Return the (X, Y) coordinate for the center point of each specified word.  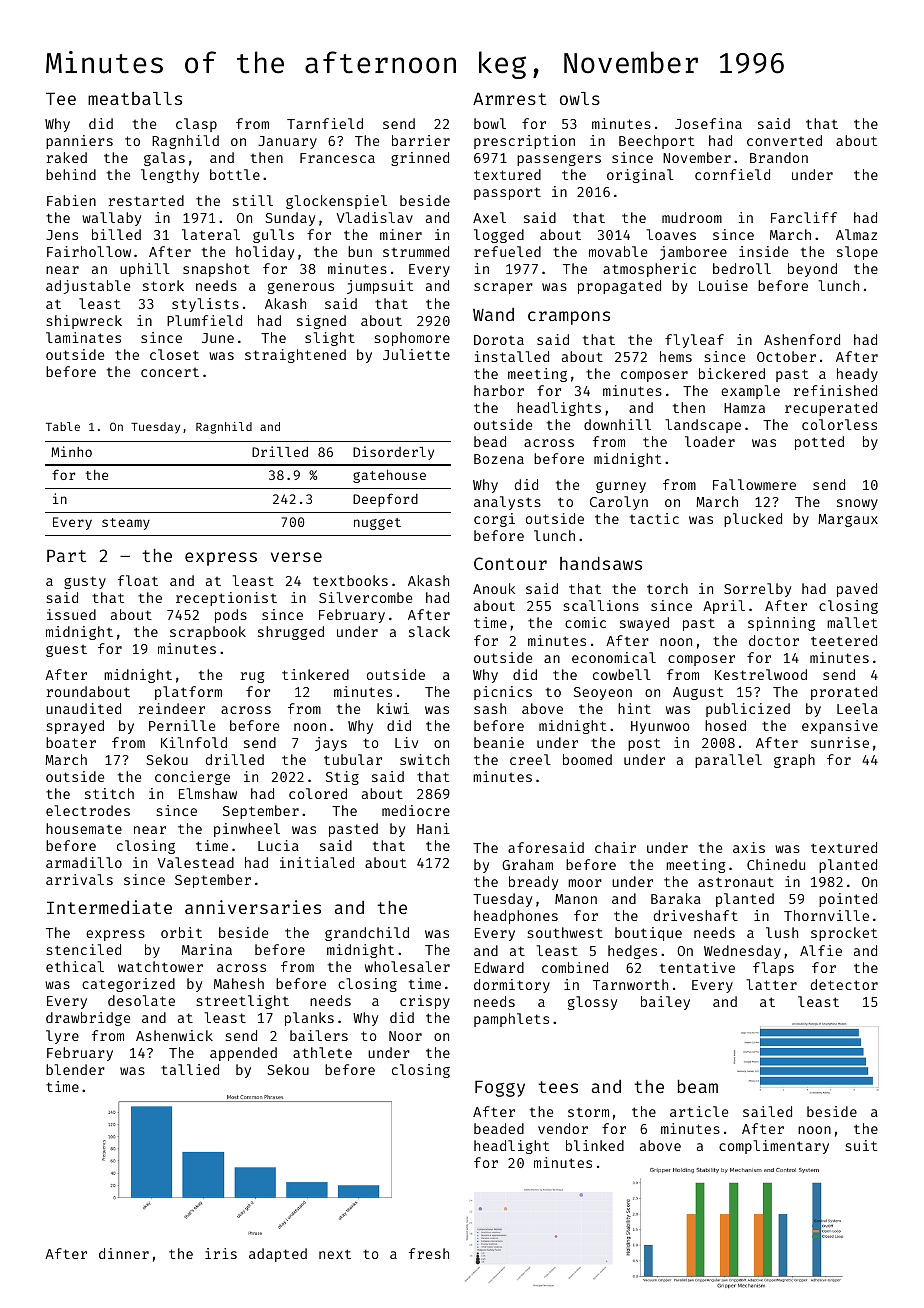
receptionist (226, 599)
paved (857, 590)
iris (221, 1253)
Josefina (708, 123)
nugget (377, 524)
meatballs (135, 98)
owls (580, 98)
